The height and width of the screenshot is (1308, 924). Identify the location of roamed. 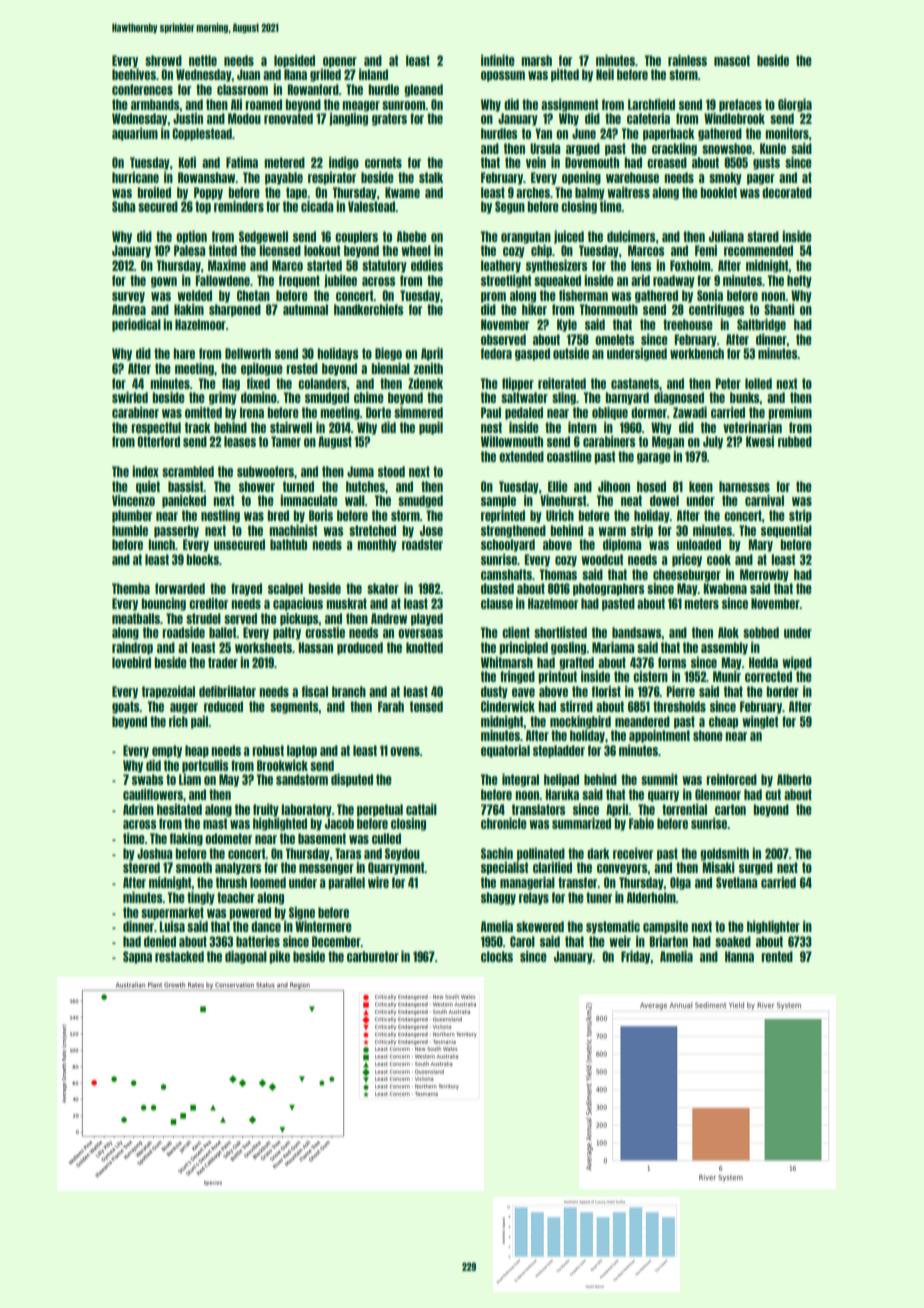
(263, 104).
